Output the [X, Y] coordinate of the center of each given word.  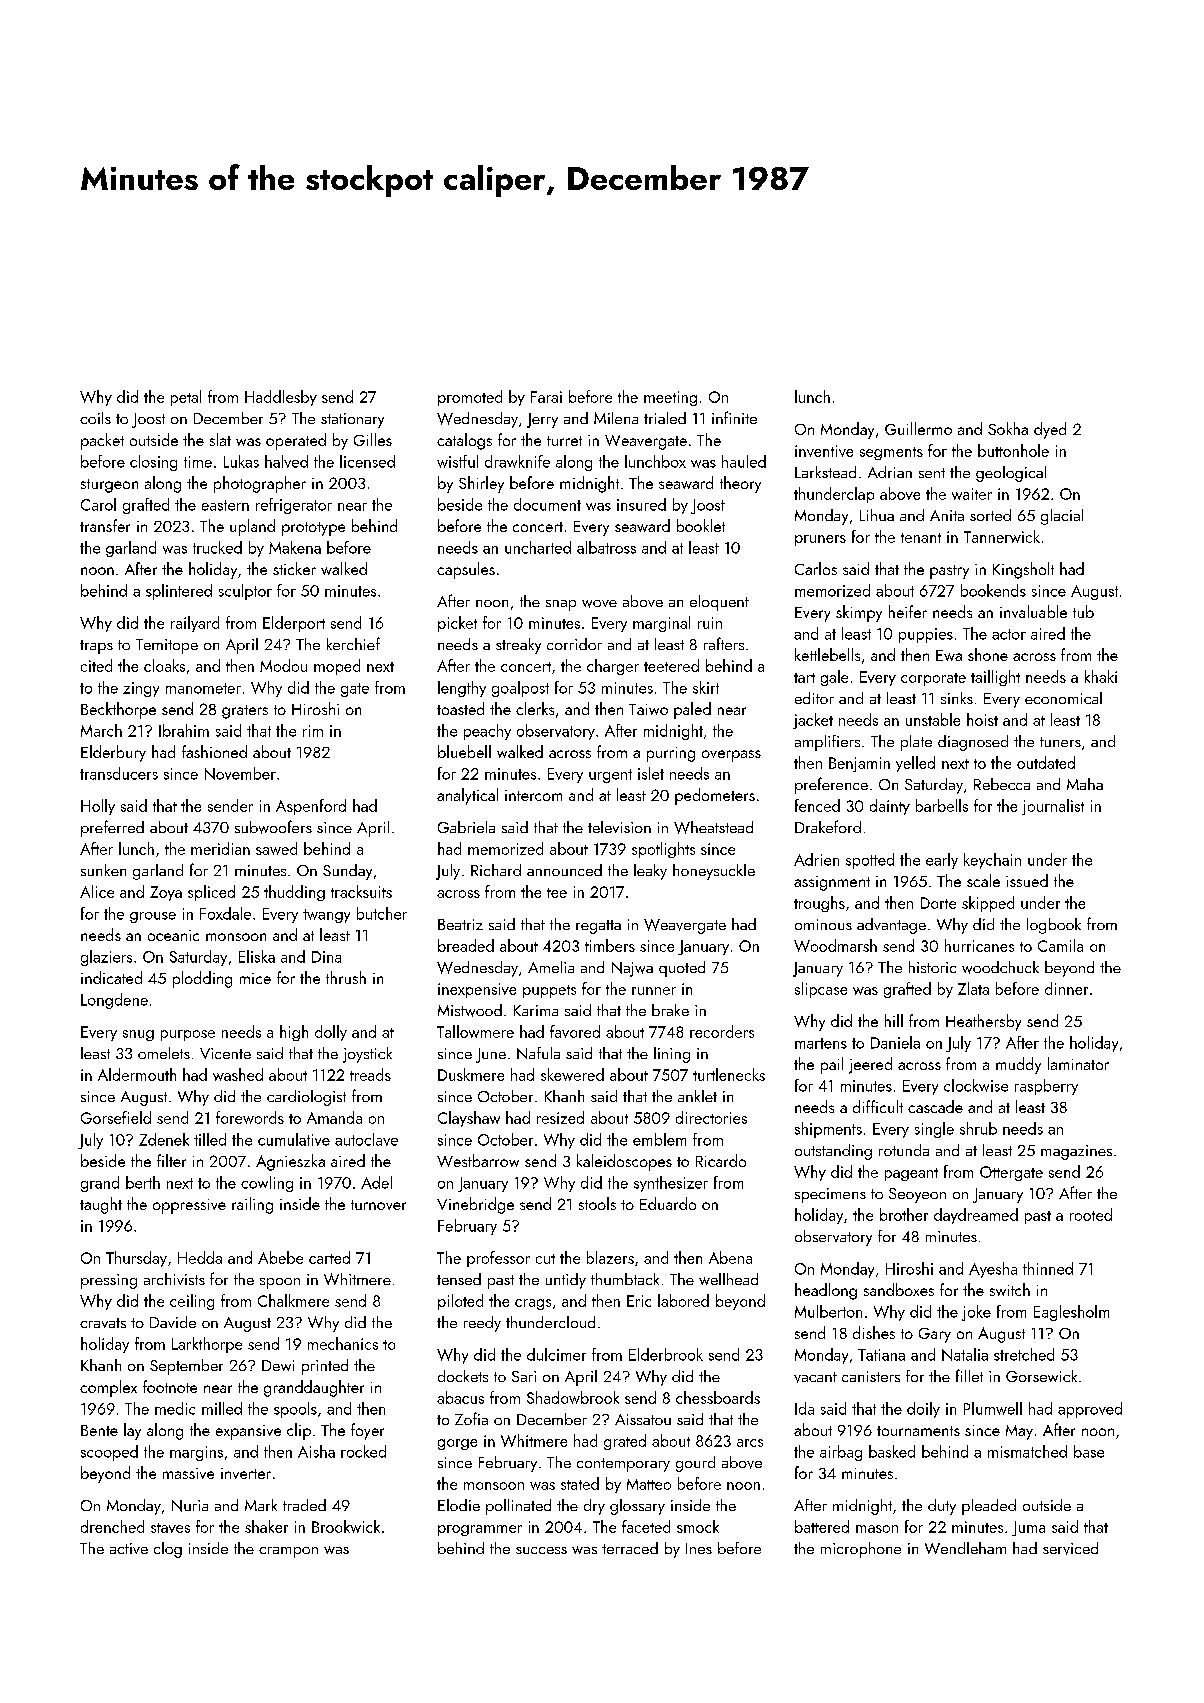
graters [245, 712]
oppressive [189, 1206]
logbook [1054, 926]
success [541, 1550]
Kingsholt [1023, 570]
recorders [722, 1031]
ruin [710, 623]
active [129, 1548]
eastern [225, 505]
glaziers [106, 958]
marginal [661, 624]
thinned [1048, 1268]
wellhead [728, 1279]
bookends [993, 590]
